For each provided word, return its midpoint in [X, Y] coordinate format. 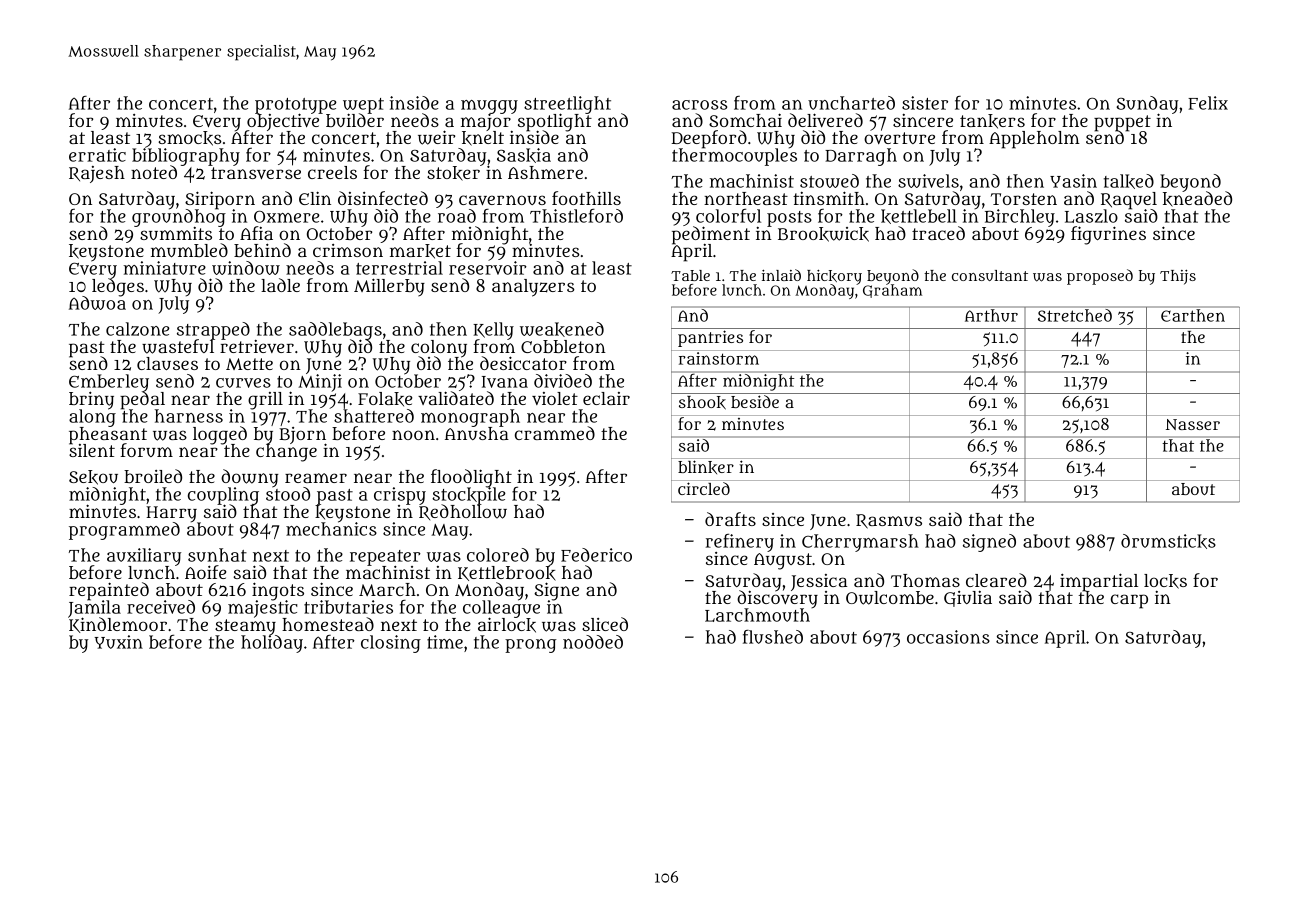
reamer [316, 478]
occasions [948, 637]
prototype [296, 106]
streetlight [567, 105]
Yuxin [119, 642]
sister [925, 103]
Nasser [1193, 424]
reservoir [488, 268]
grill [265, 401]
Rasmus [889, 521]
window [246, 268]
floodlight [471, 478]
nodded [593, 642]
